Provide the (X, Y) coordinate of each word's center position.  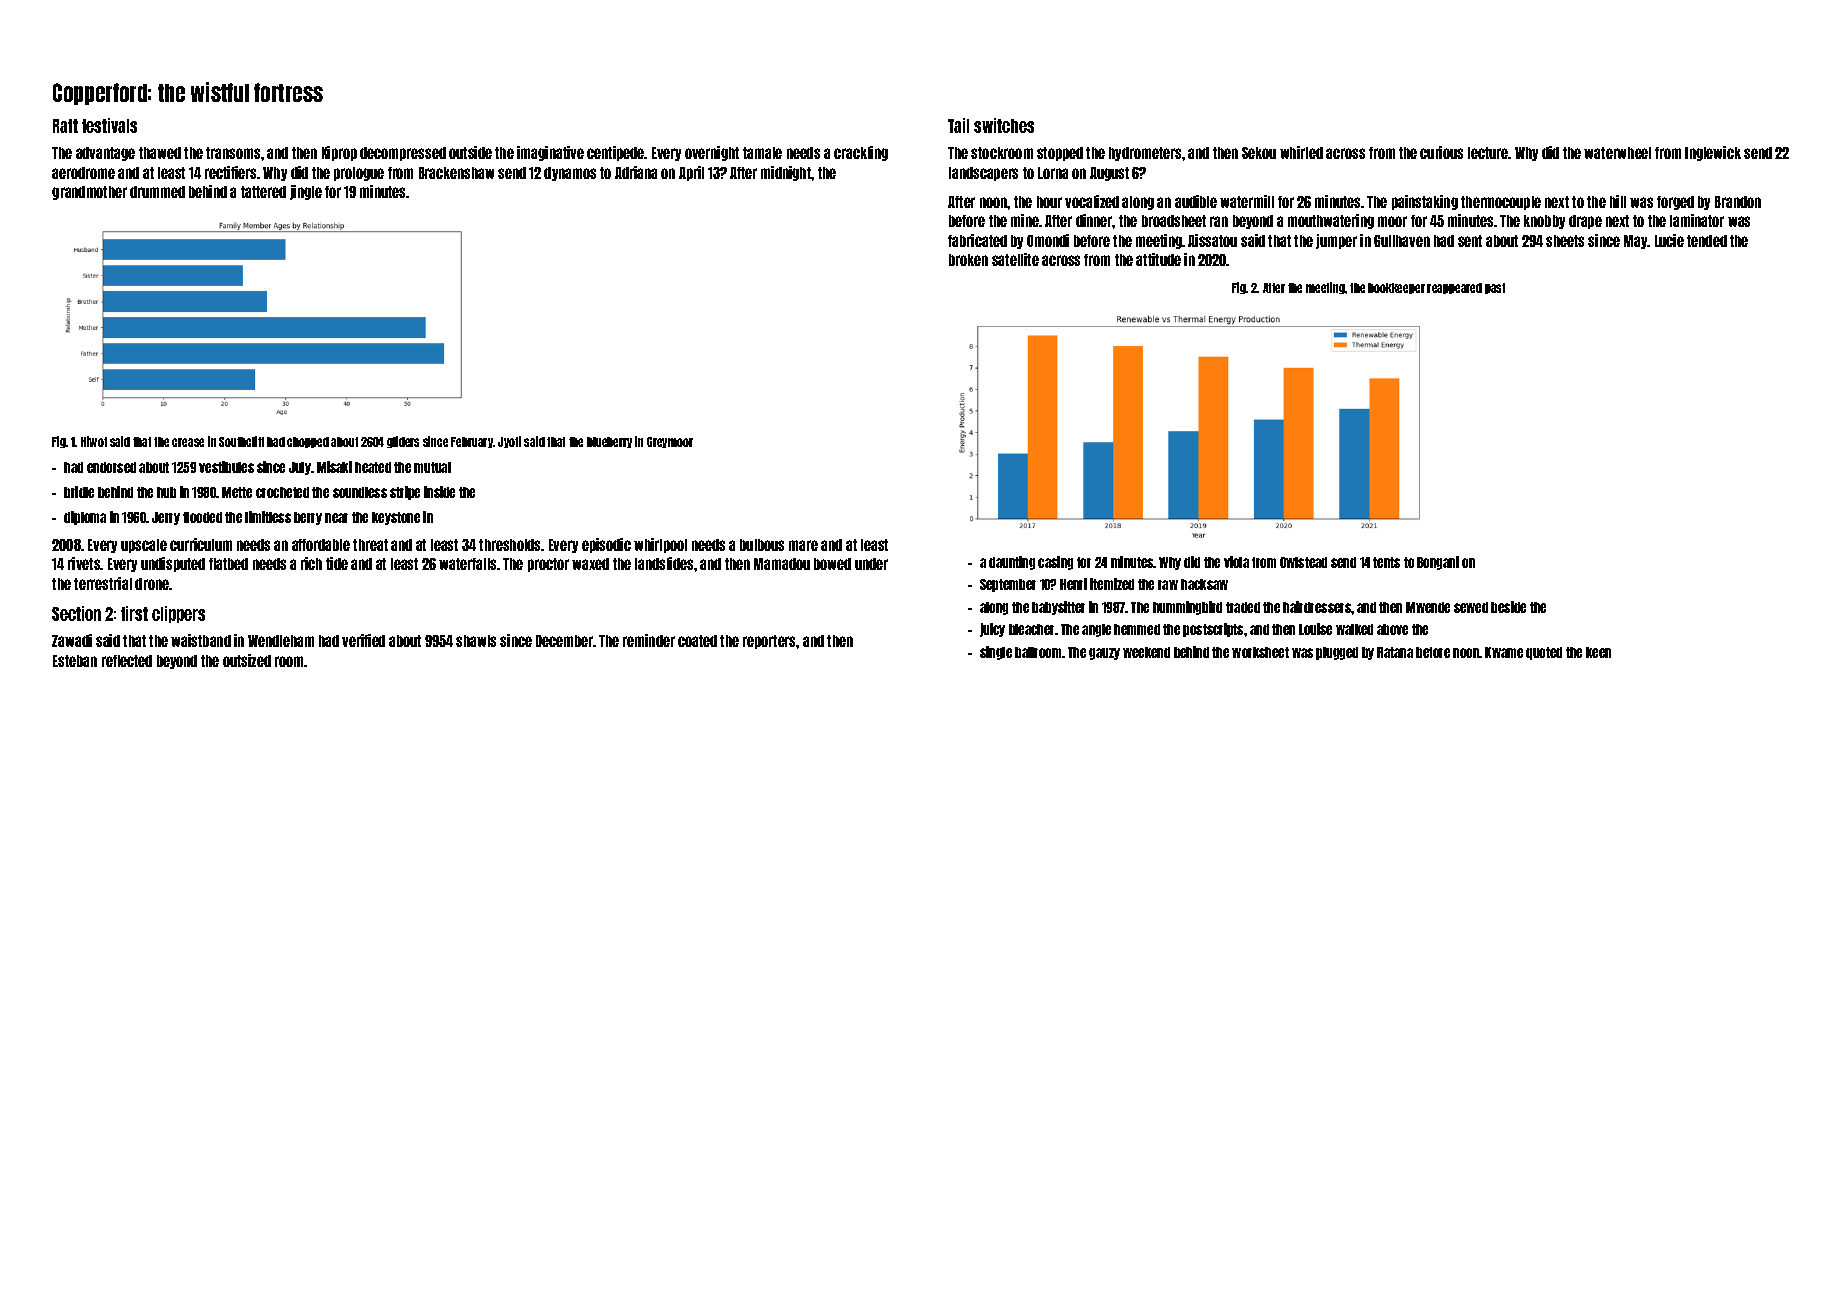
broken (968, 260)
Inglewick (1713, 153)
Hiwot (94, 441)
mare (803, 545)
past (1495, 288)
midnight (786, 173)
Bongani (1438, 563)
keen (1598, 652)
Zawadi (72, 640)
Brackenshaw (456, 173)
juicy (992, 630)
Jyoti (509, 442)
